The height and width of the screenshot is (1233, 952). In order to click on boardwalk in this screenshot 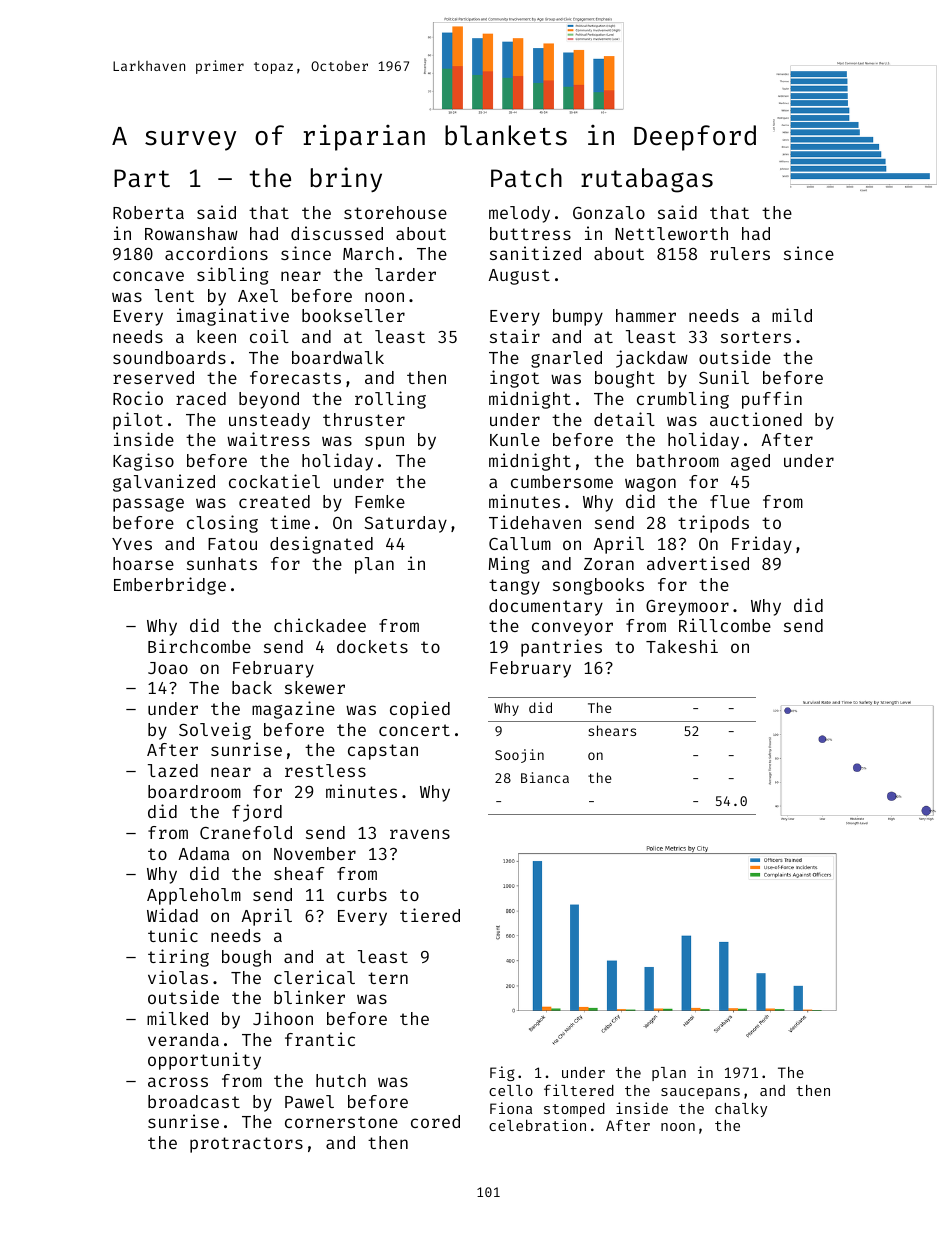, I will do `click(338, 357)`.
